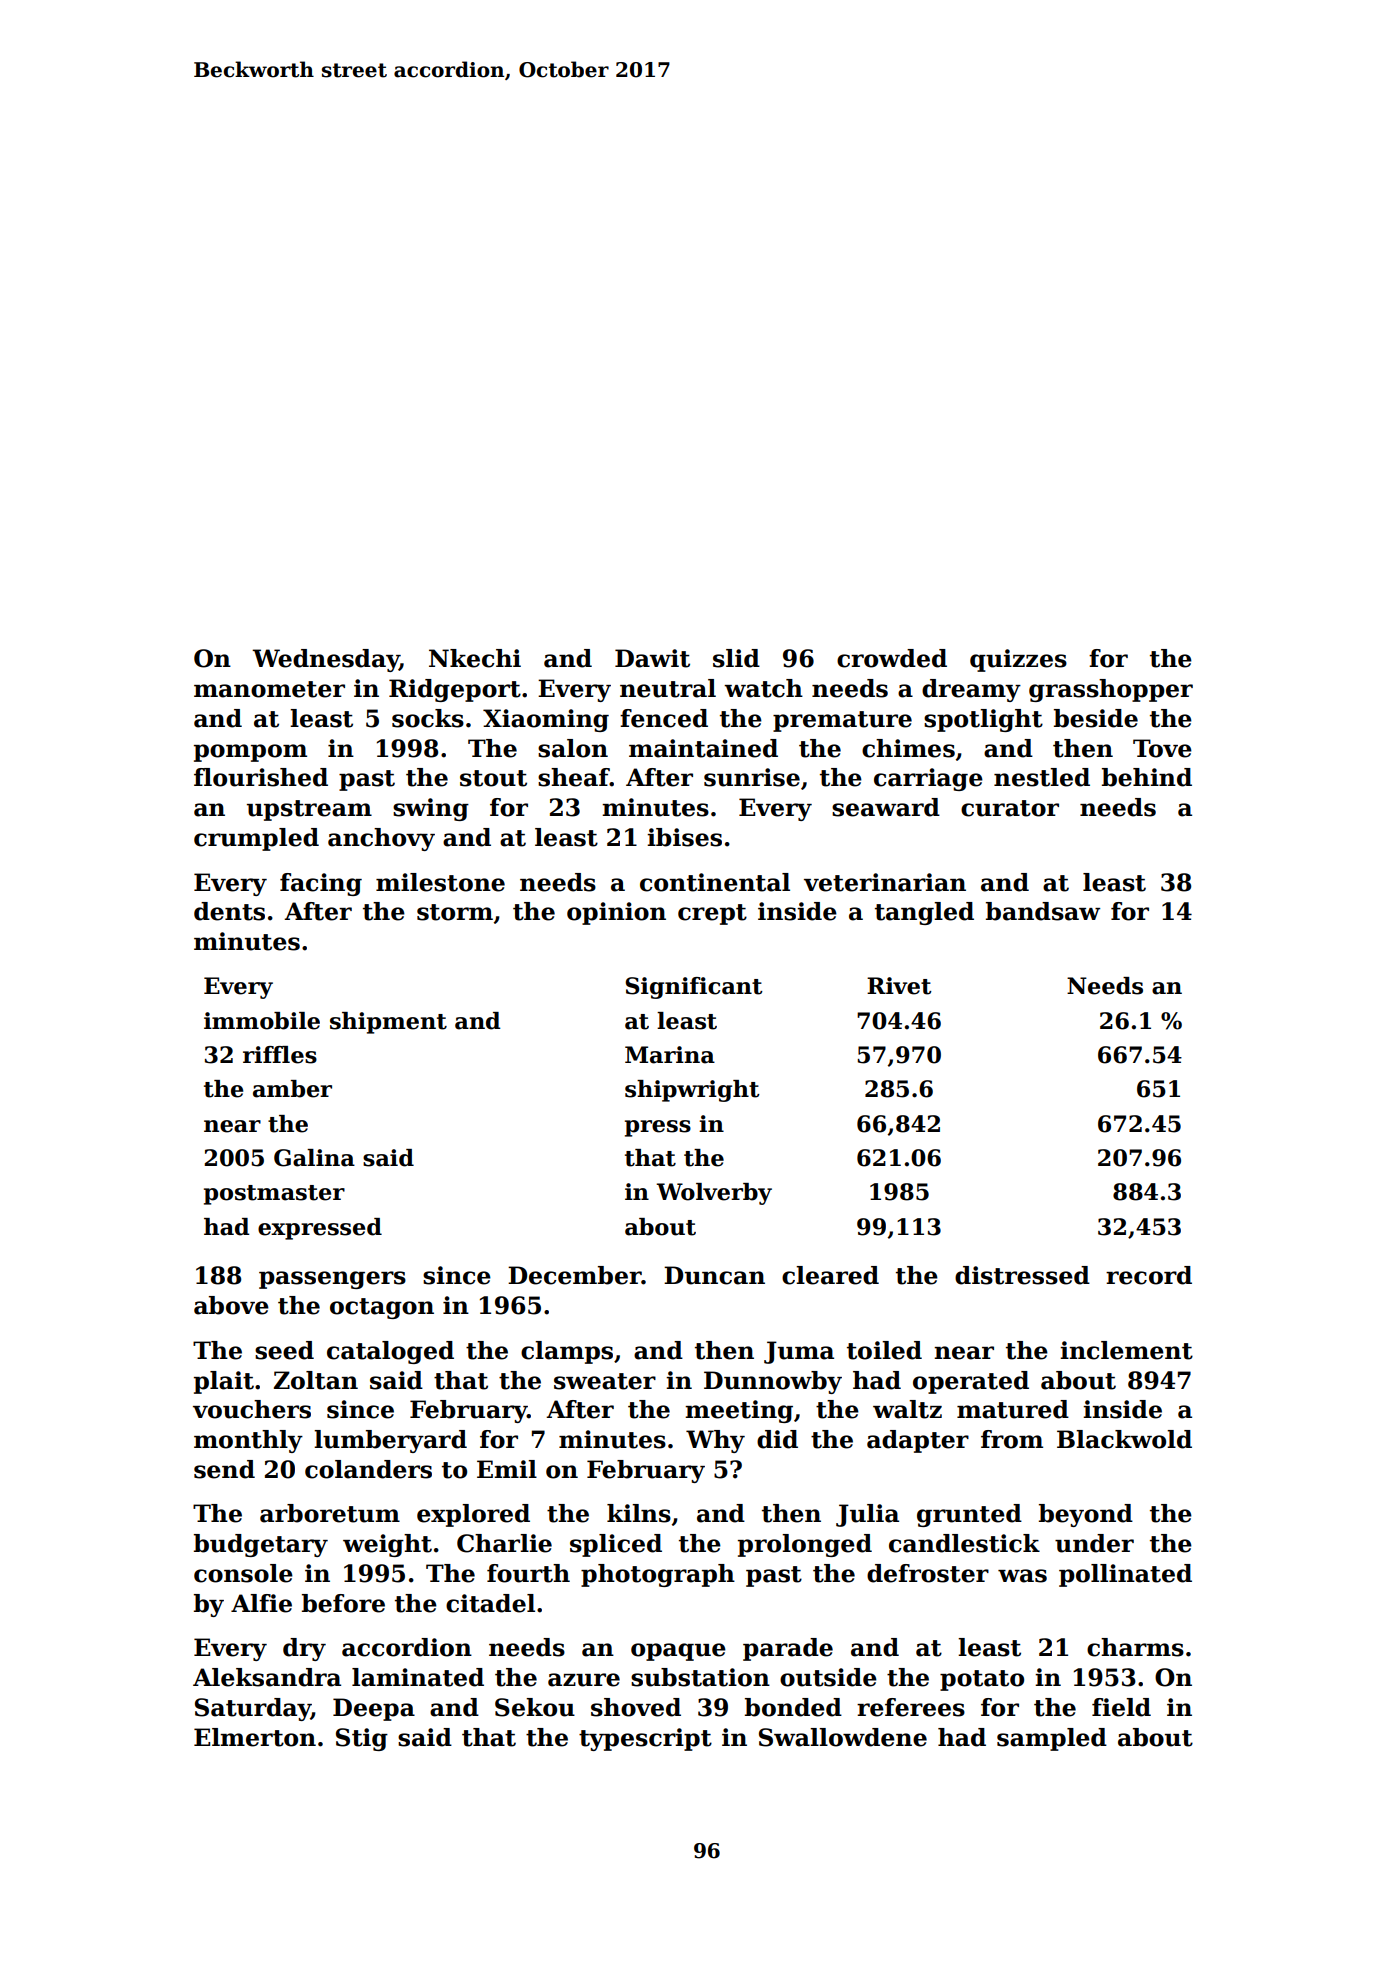 This page has height=1969, width=1386. What do you see at coordinates (969, 1515) in the page?
I see `grunted` at bounding box center [969, 1515].
